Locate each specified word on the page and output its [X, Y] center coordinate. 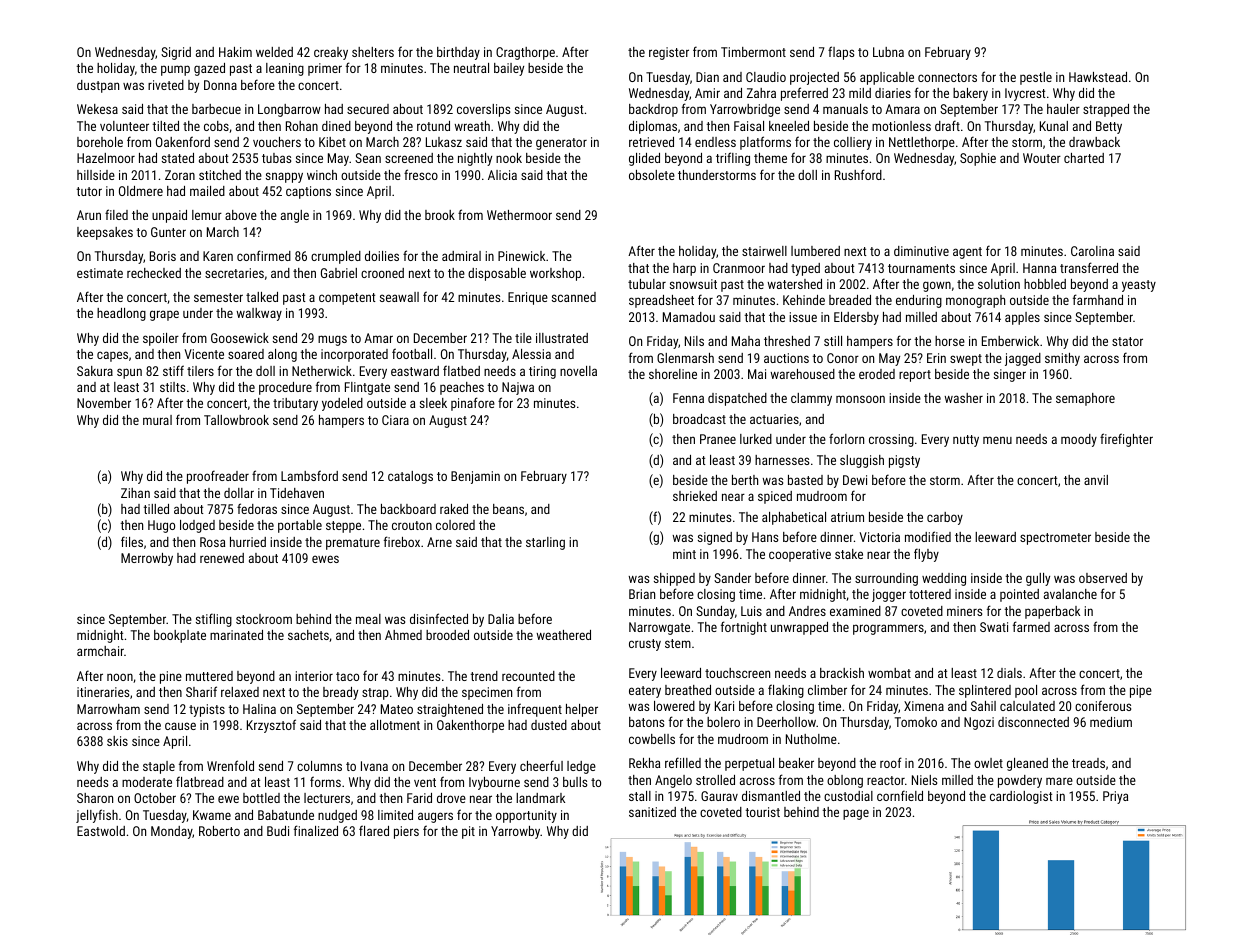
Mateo [397, 709]
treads [1088, 763]
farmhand [1098, 299]
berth [745, 480]
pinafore [473, 404]
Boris [163, 256]
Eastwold [101, 831]
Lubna [888, 52]
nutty [966, 441]
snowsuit [693, 284]
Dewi [855, 480]
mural [157, 420]
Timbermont [753, 52]
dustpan [98, 86]
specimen [487, 693]
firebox [402, 541]
